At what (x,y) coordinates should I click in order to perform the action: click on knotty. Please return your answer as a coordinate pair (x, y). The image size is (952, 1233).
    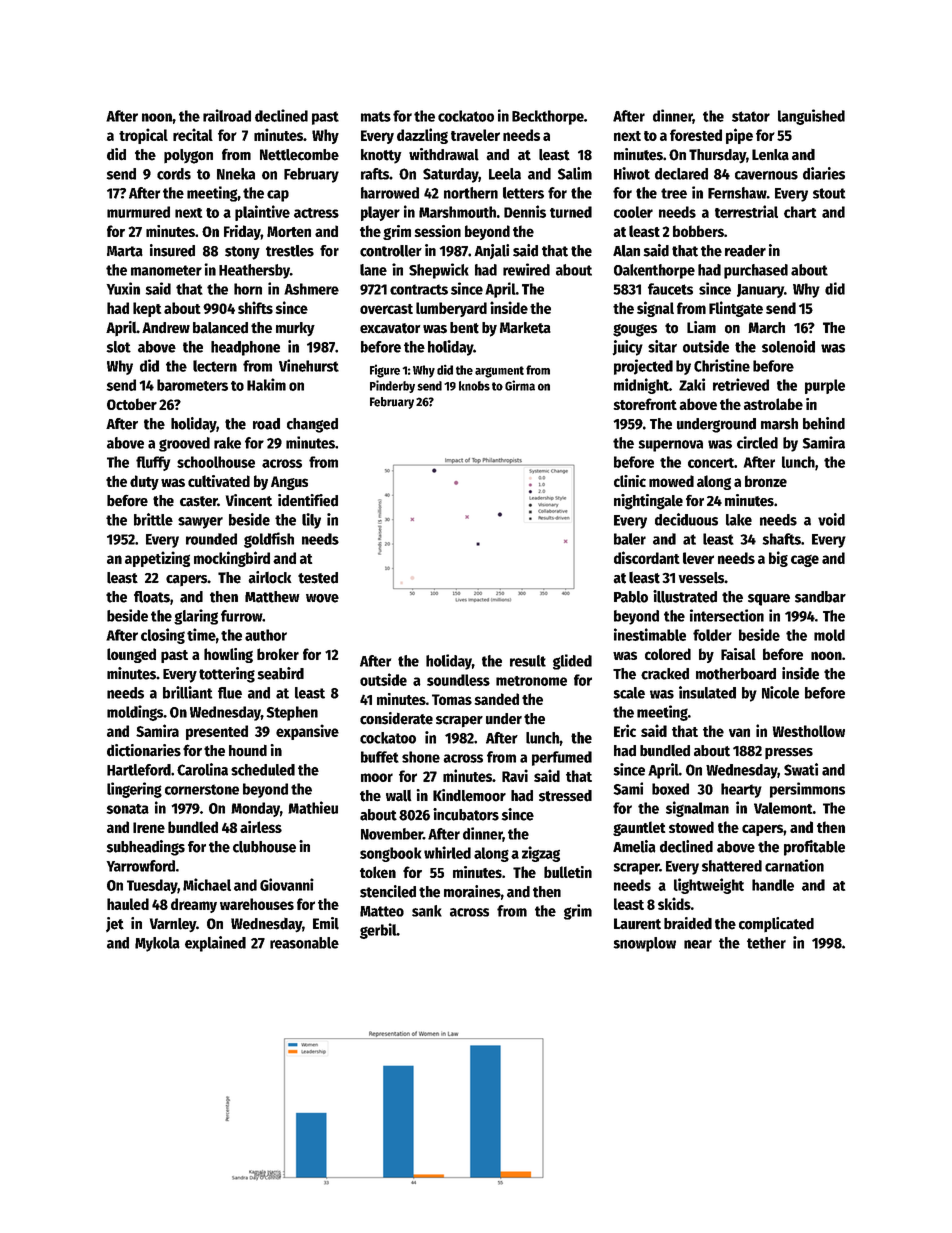
    Looking at the image, I should click on (381, 156).
